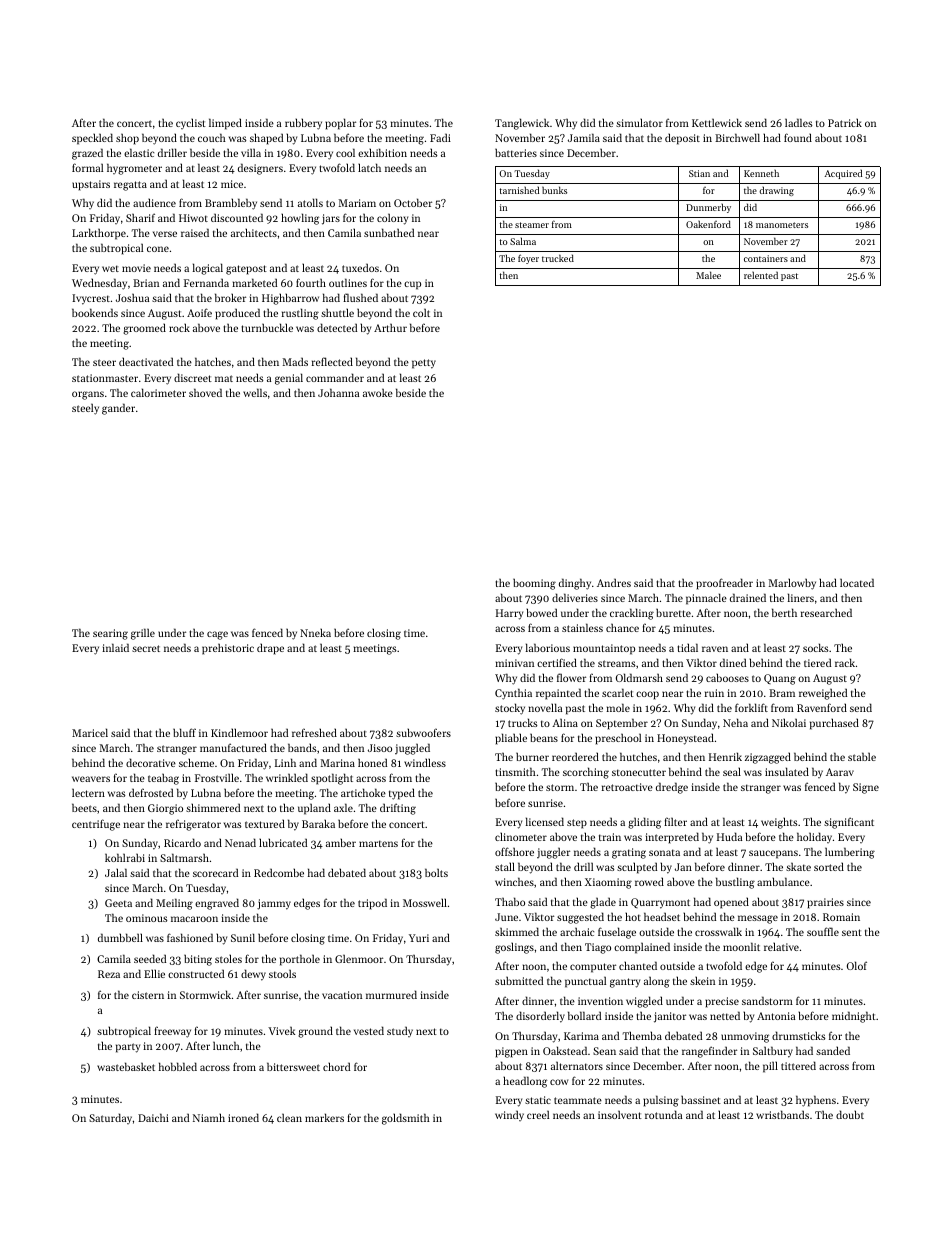 The width and height of the screenshot is (952, 1233). Describe the element at coordinates (841, 917) in the screenshot. I see `Romain` at that location.
